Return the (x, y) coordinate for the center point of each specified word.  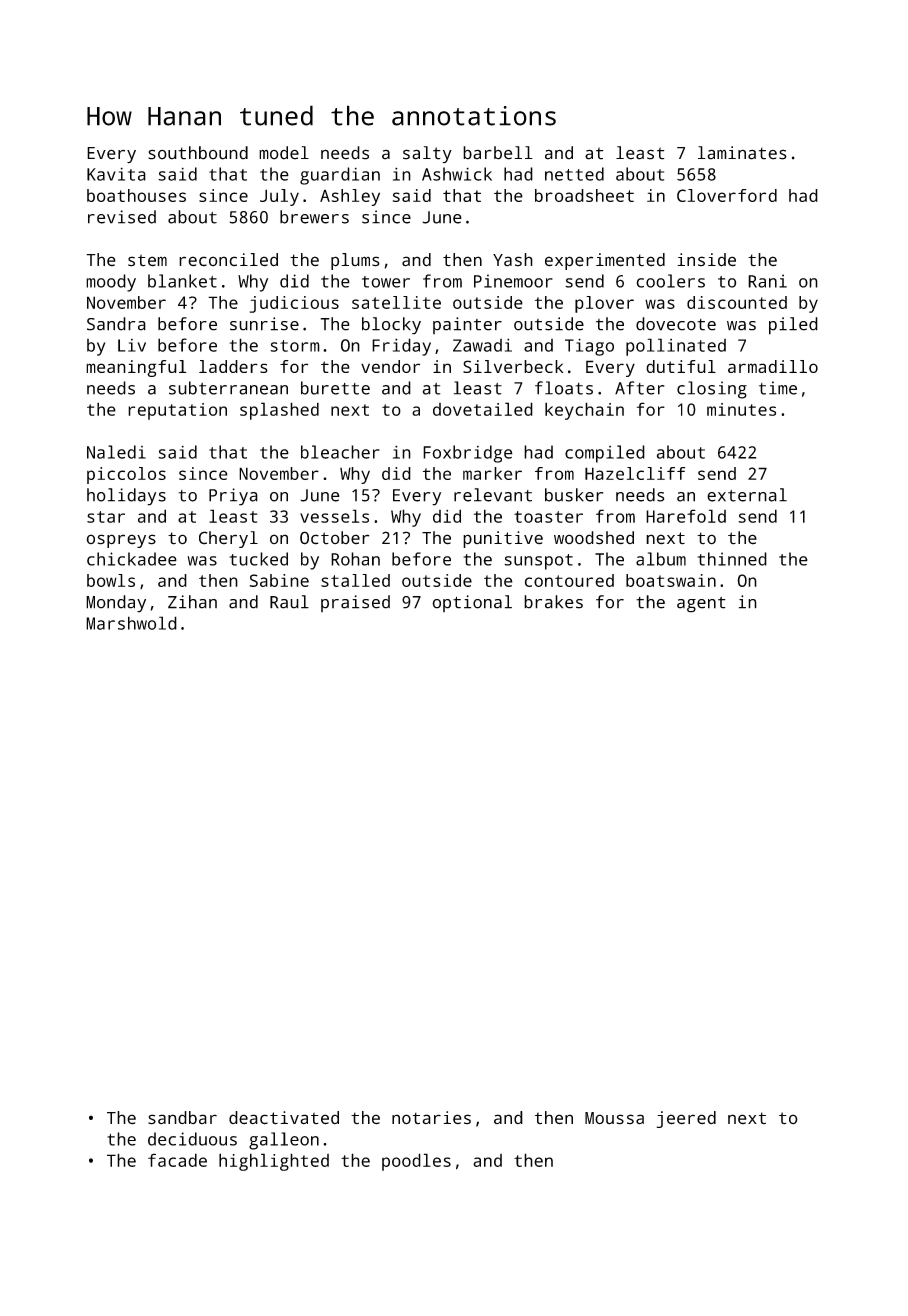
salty (427, 154)
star (106, 517)
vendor (390, 366)
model (284, 153)
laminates (742, 153)
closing (712, 390)
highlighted (274, 1162)
